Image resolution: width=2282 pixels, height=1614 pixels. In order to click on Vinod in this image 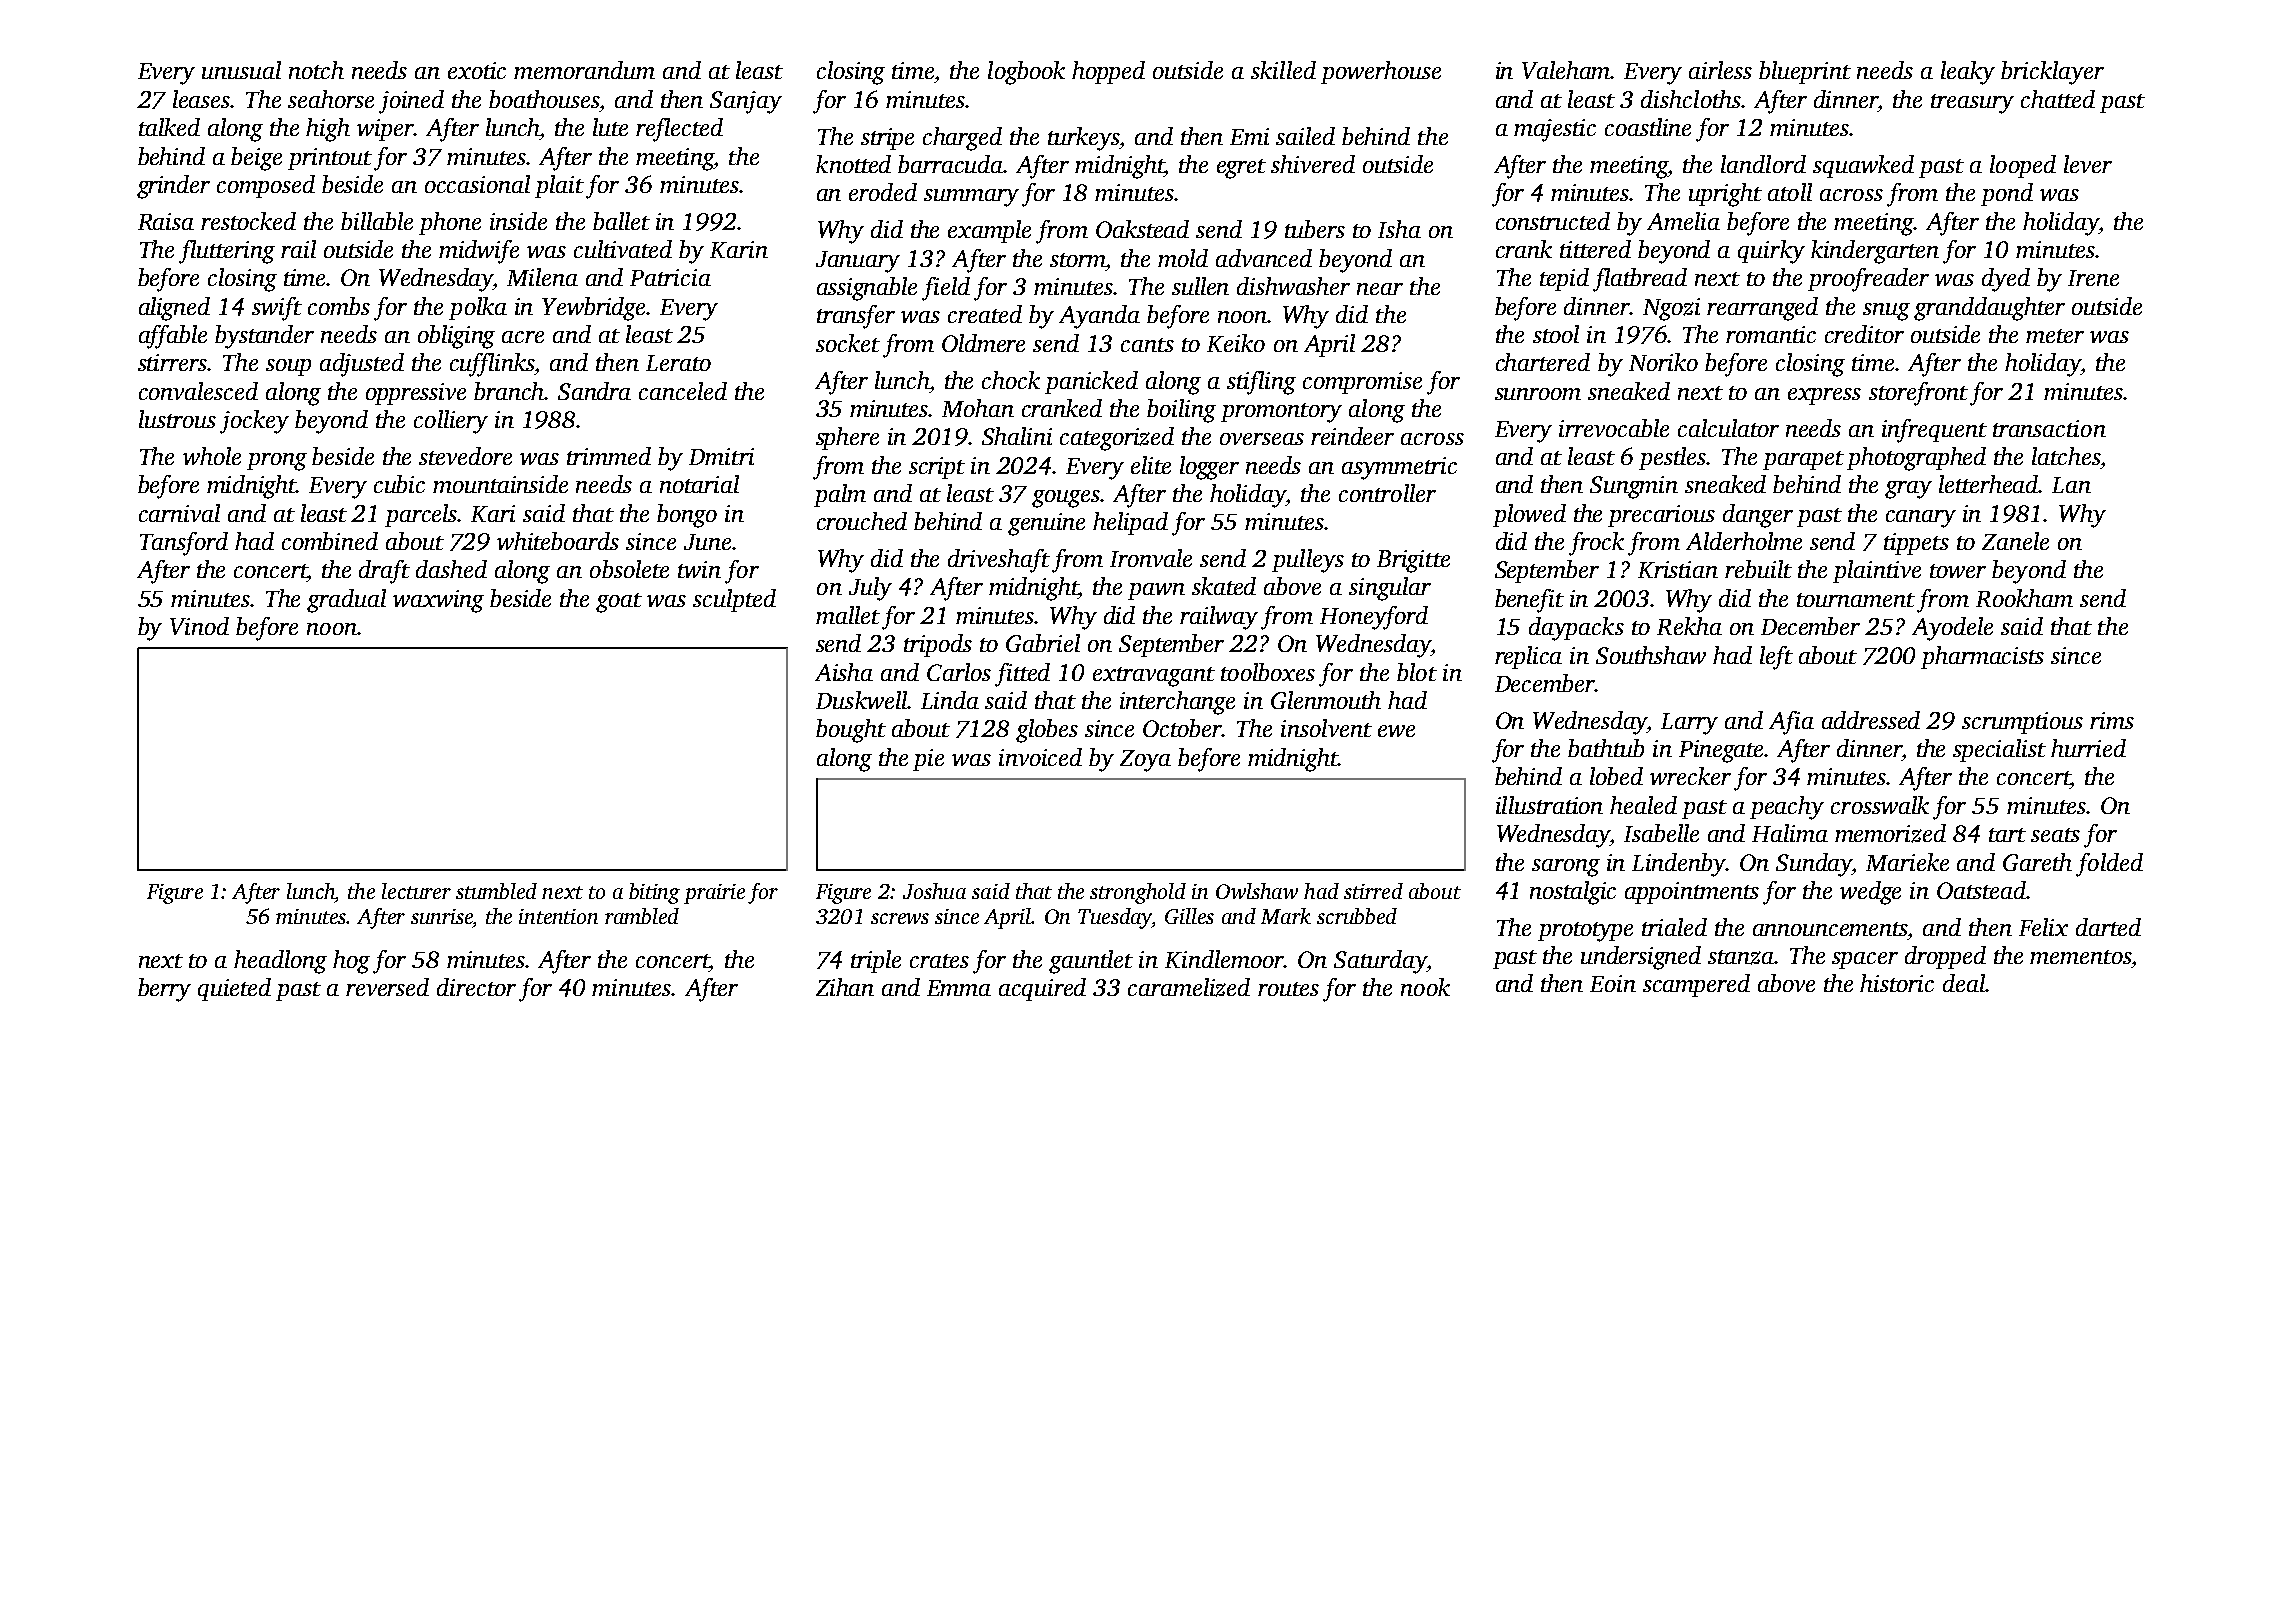, I will do `click(199, 626)`.
